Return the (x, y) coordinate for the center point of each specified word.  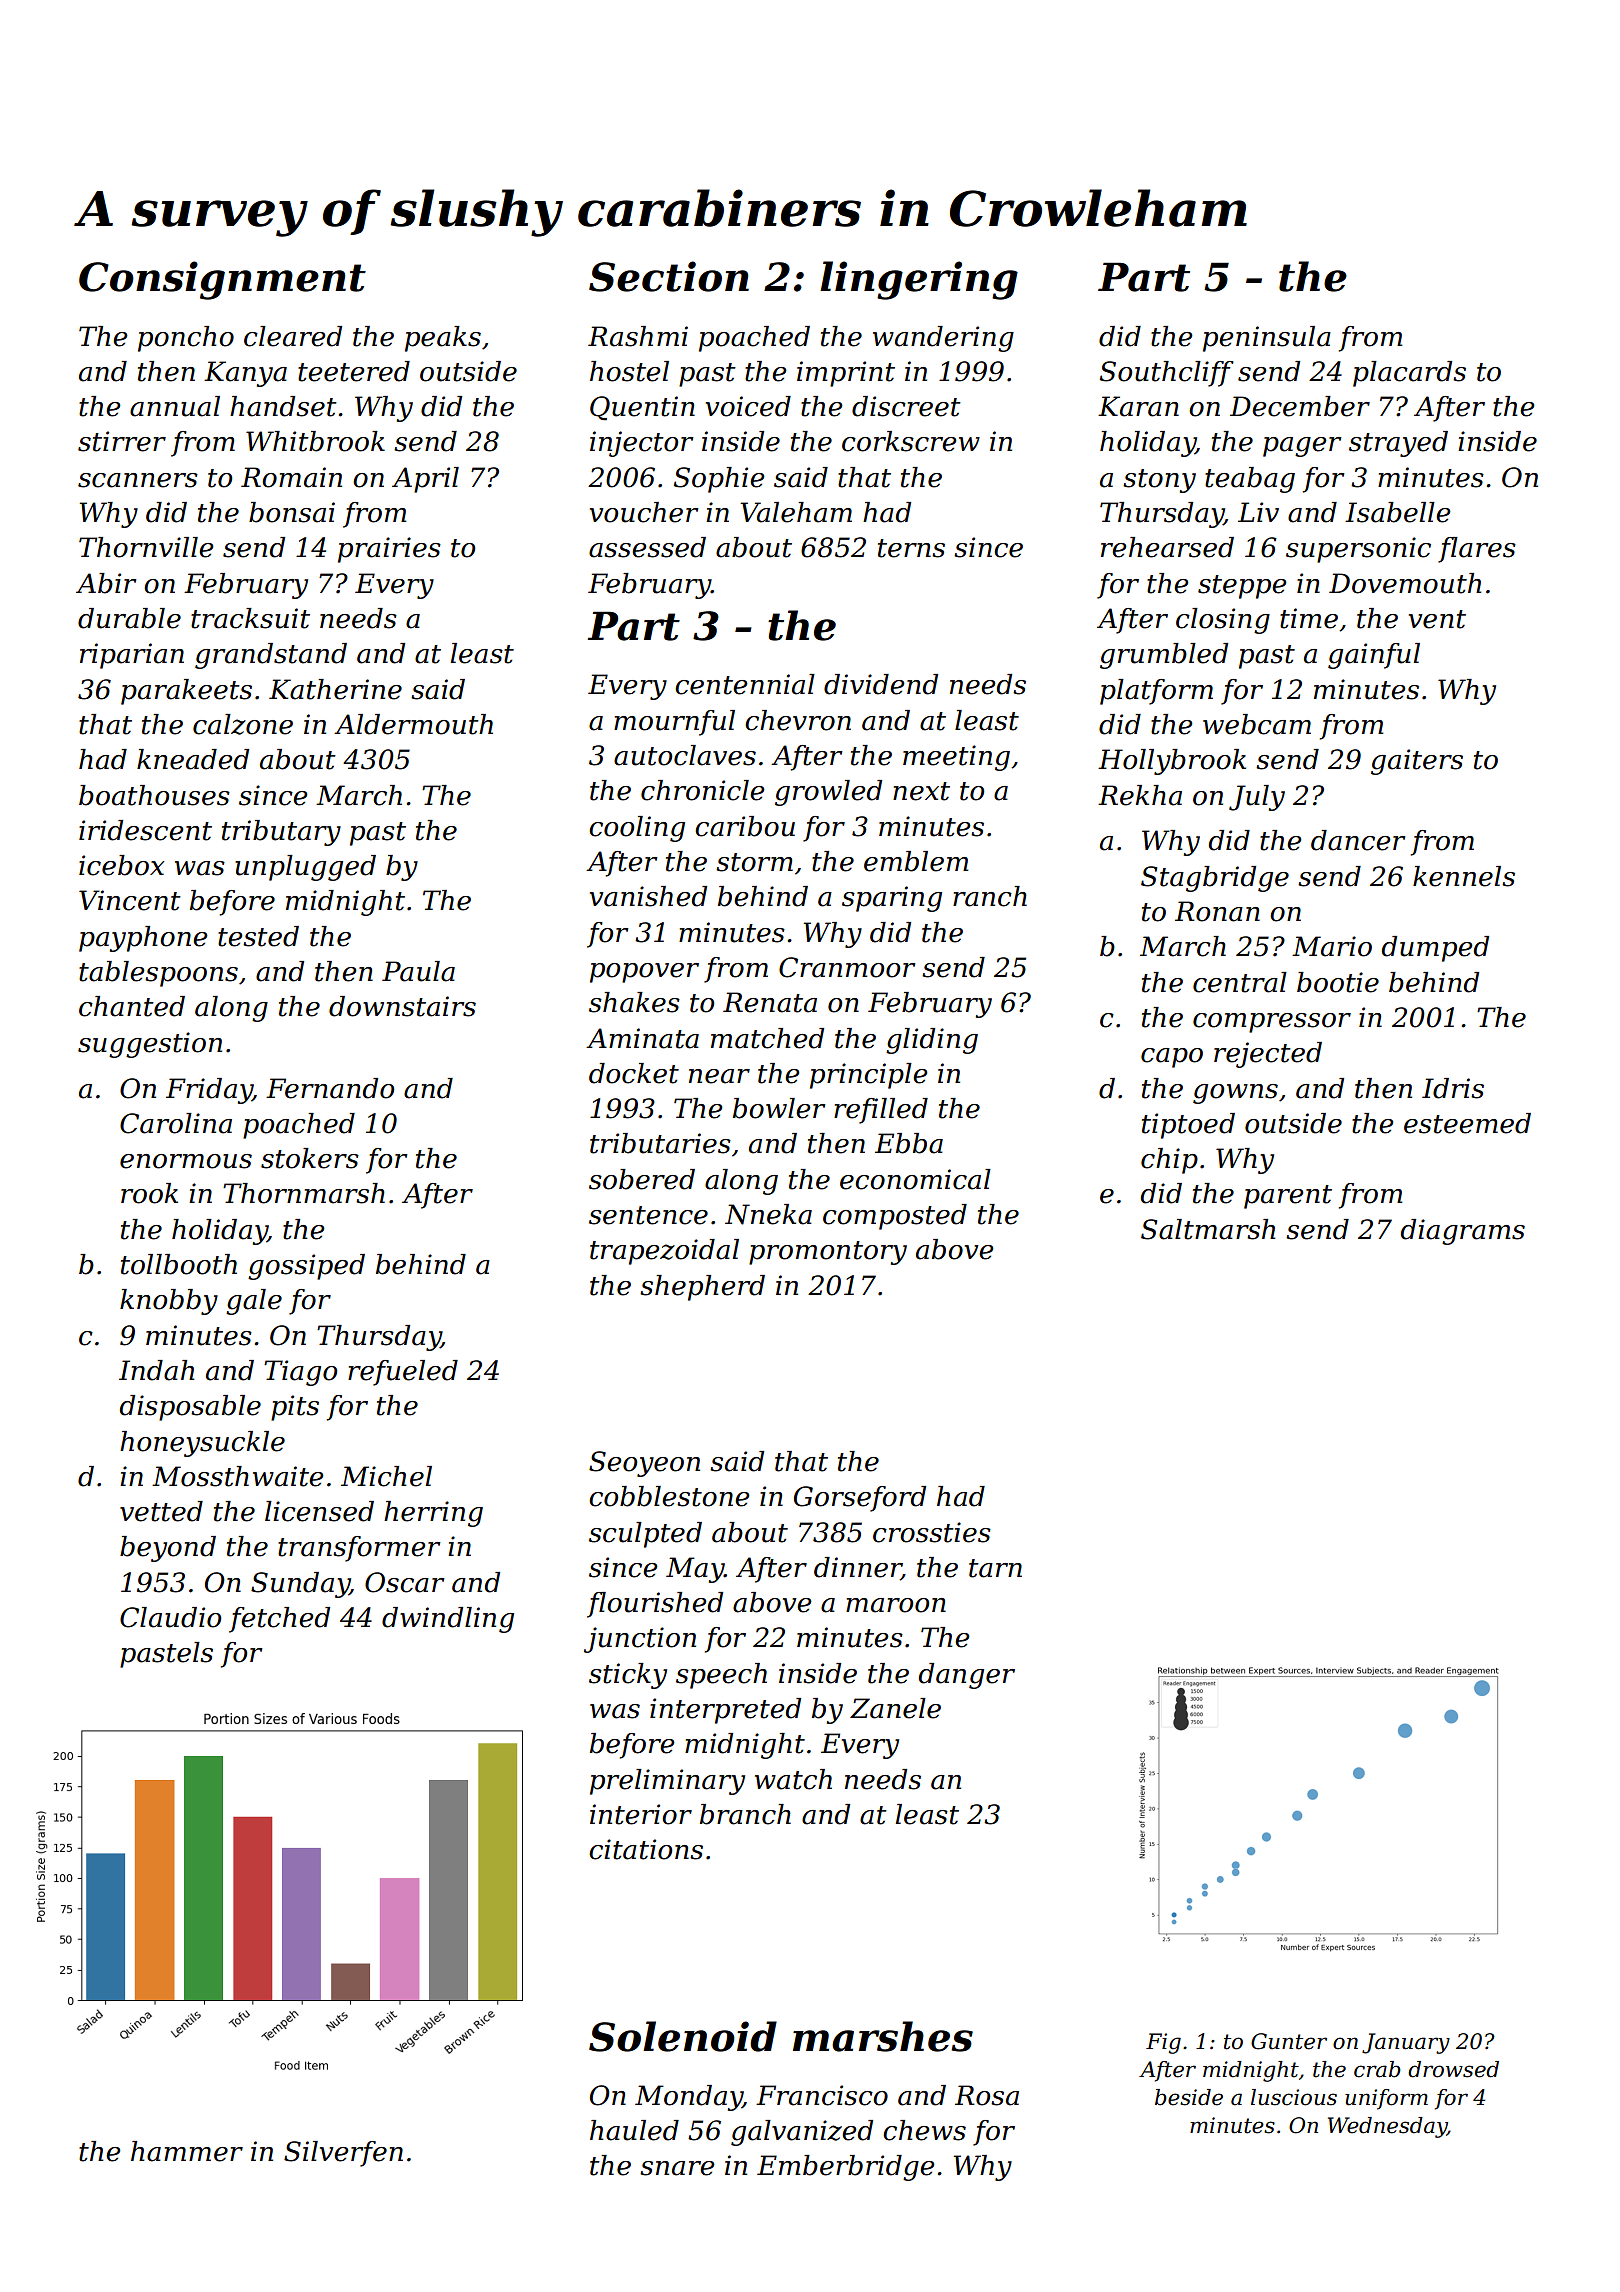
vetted (161, 1511)
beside (1189, 2097)
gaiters (1417, 762)
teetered (354, 371)
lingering (919, 280)
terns (911, 548)
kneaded (193, 759)
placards (1409, 374)
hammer (187, 2151)
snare (677, 2168)
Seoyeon (644, 1464)
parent (1288, 1197)
